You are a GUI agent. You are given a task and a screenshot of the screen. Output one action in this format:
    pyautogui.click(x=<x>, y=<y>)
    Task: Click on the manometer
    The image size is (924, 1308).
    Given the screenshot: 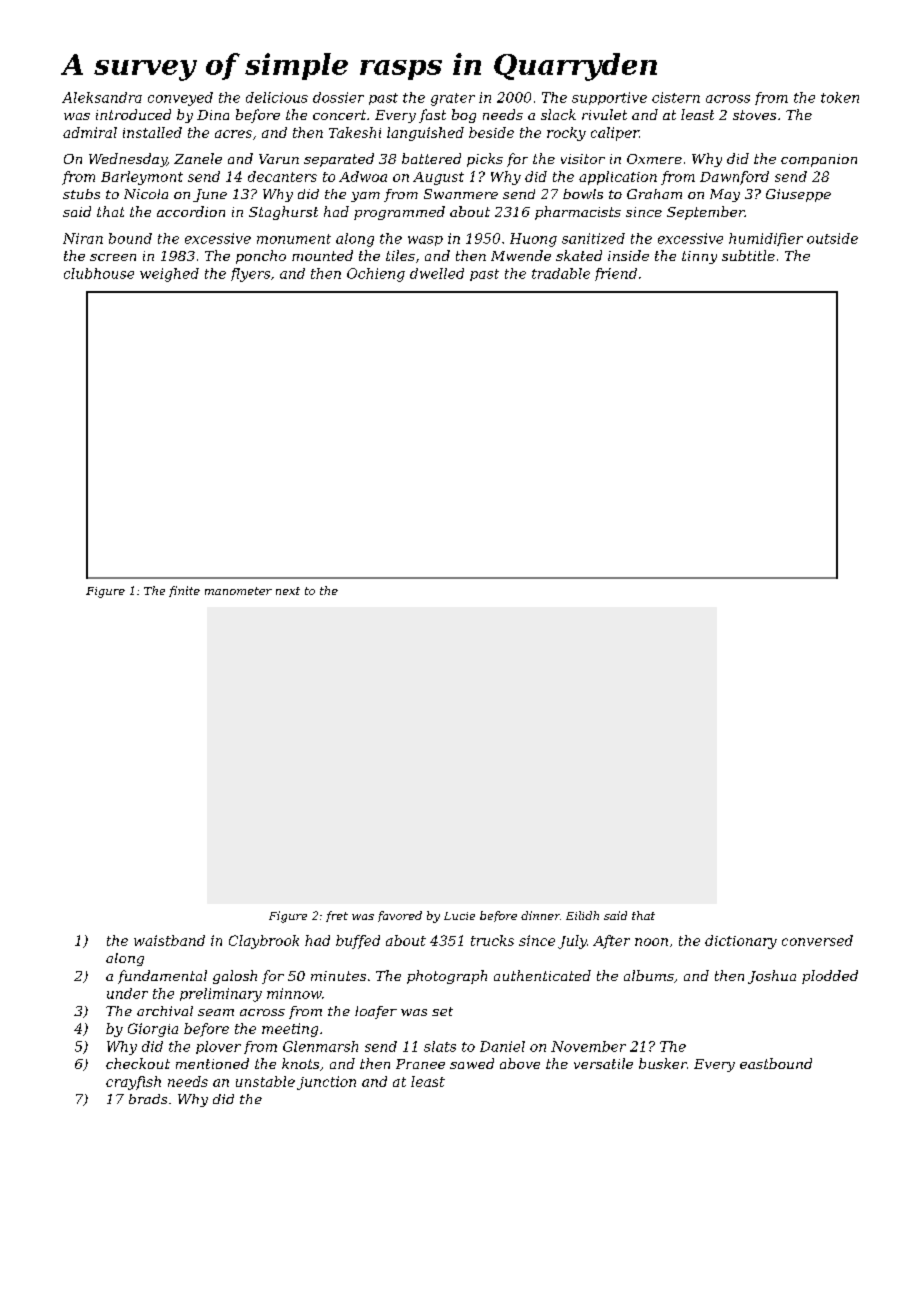 What is the action you would take?
    pyautogui.click(x=238, y=591)
